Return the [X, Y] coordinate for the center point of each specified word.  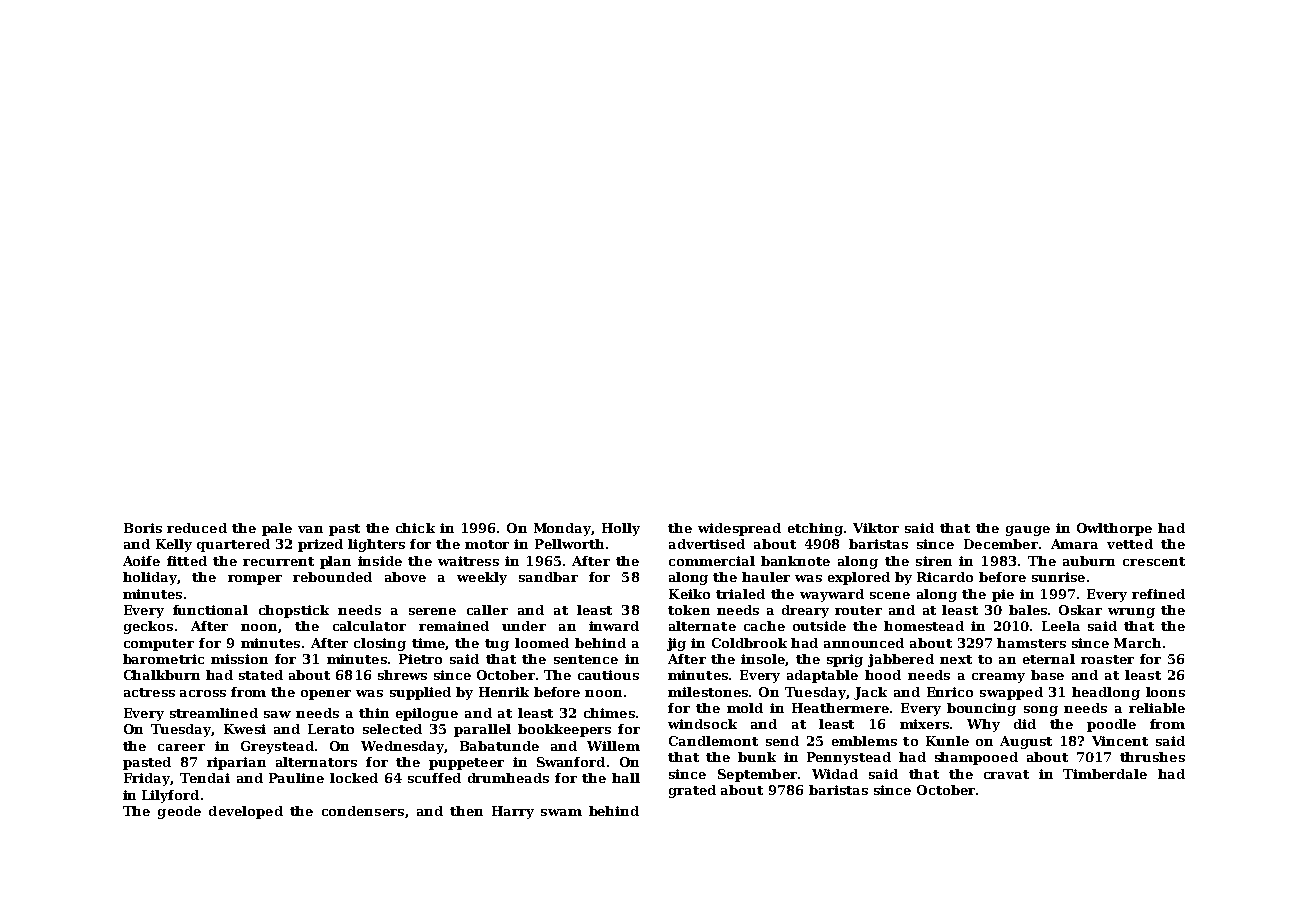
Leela [1061, 626]
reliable [1157, 708]
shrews [402, 675]
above [405, 577]
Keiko [689, 594]
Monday [562, 529]
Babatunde [499, 746]
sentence [586, 659]
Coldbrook [749, 643]
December [1001, 544]
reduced [197, 528]
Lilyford [170, 796]
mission [239, 659]
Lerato [331, 729]
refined [1158, 594]
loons [1165, 692]
